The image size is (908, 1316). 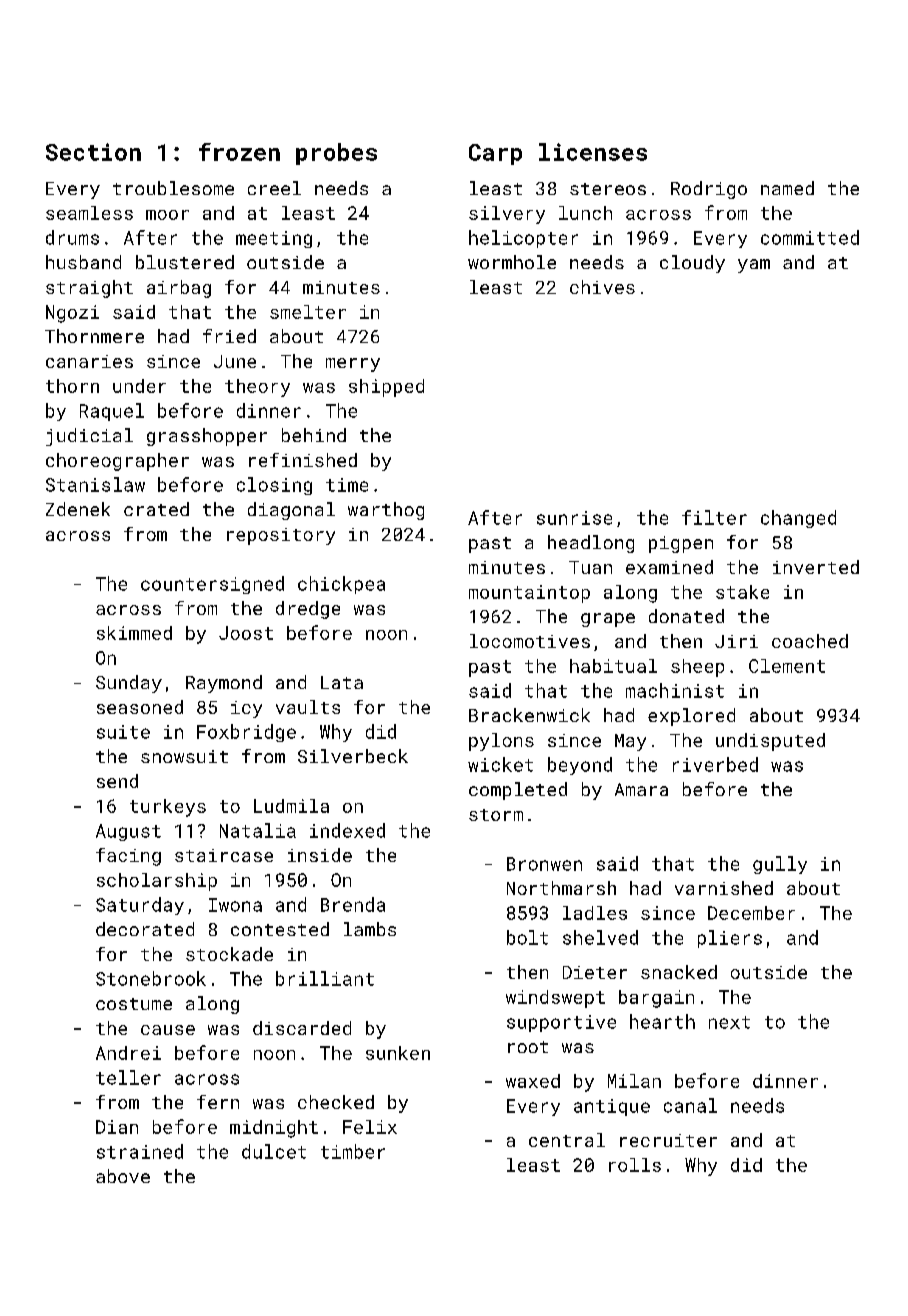 I want to click on committed, so click(x=810, y=237).
